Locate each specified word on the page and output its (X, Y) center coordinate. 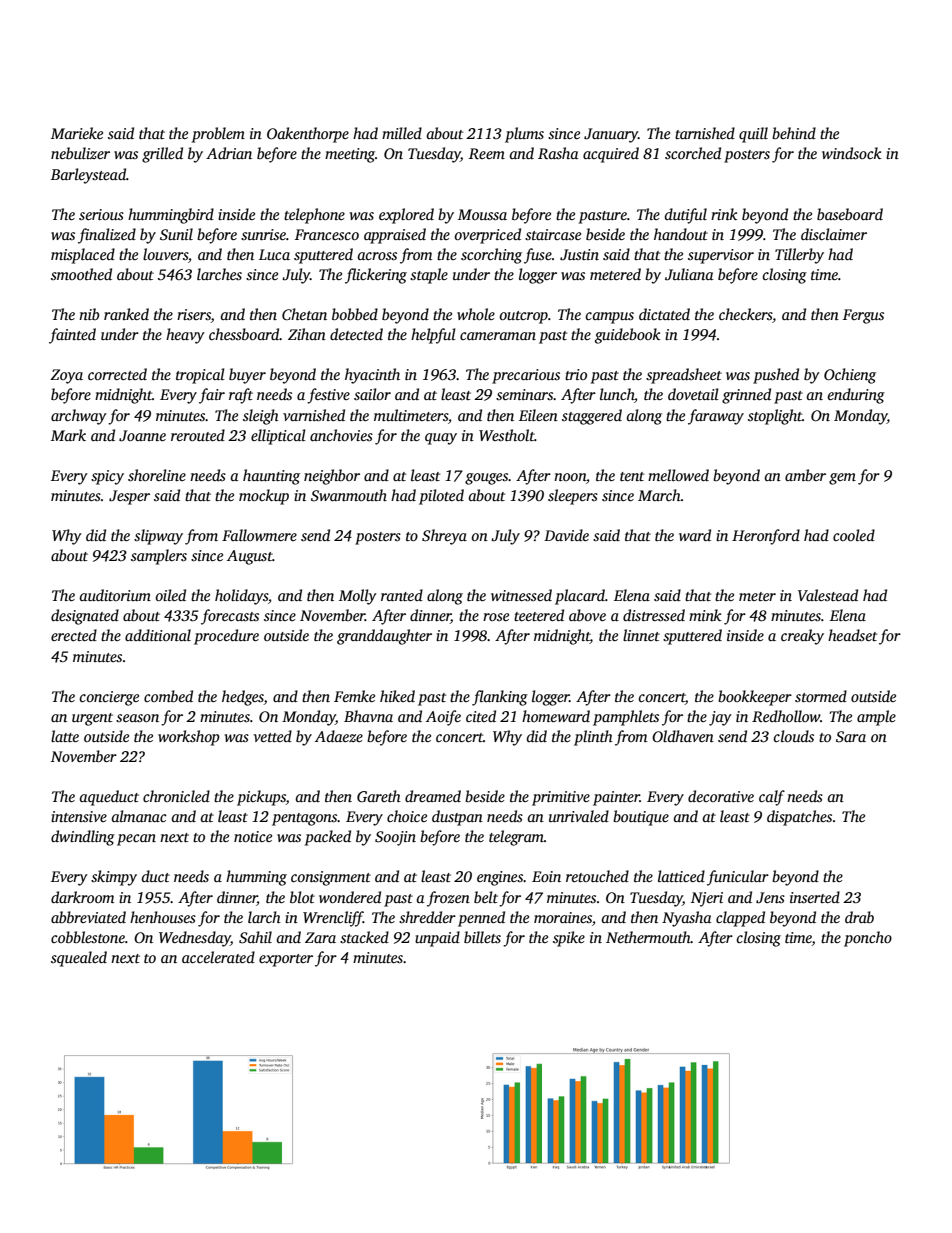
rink (724, 214)
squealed (79, 959)
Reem (487, 153)
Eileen (538, 415)
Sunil (176, 234)
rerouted (198, 435)
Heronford (766, 537)
